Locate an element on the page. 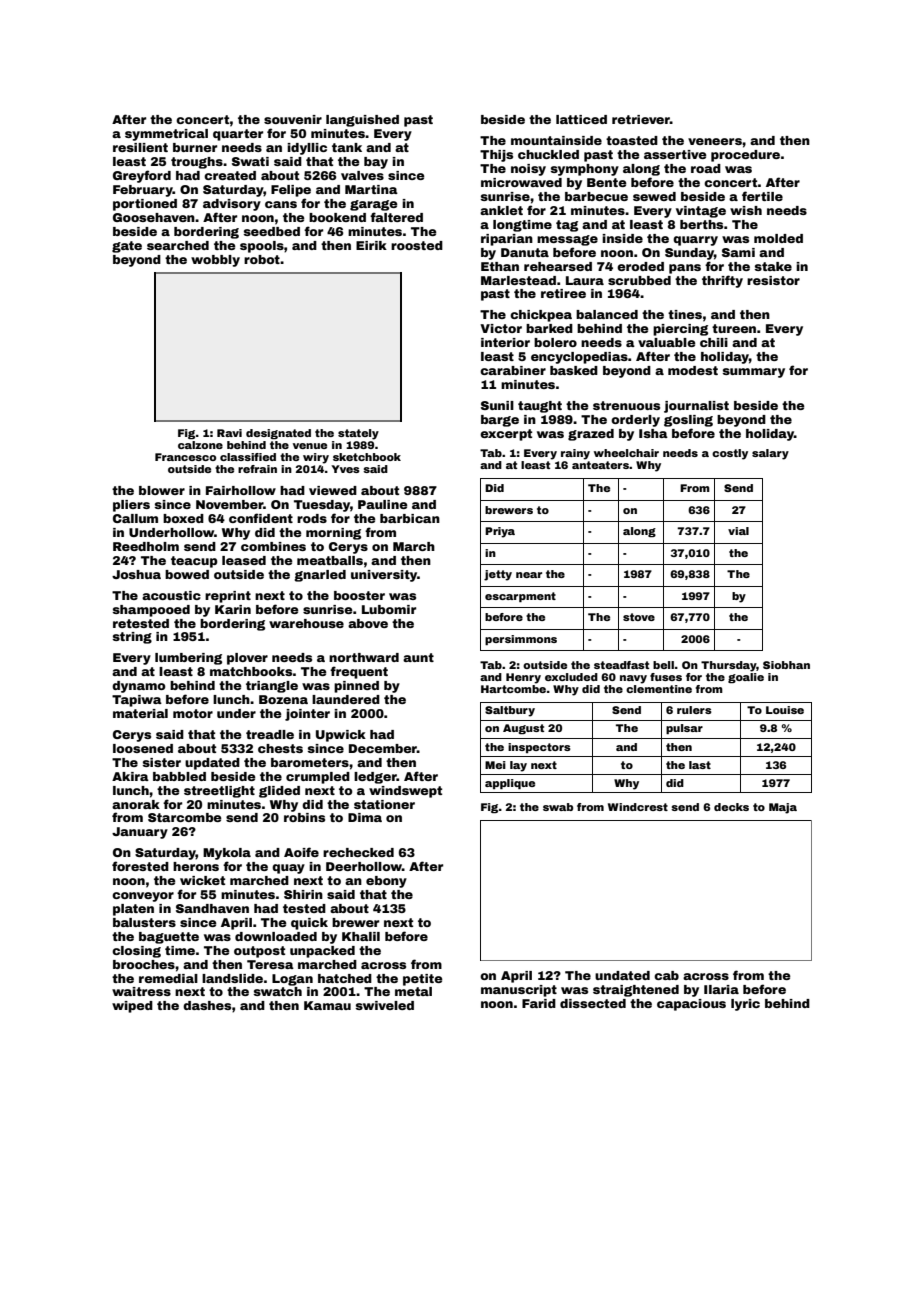  veneers is located at coordinates (715, 141).
